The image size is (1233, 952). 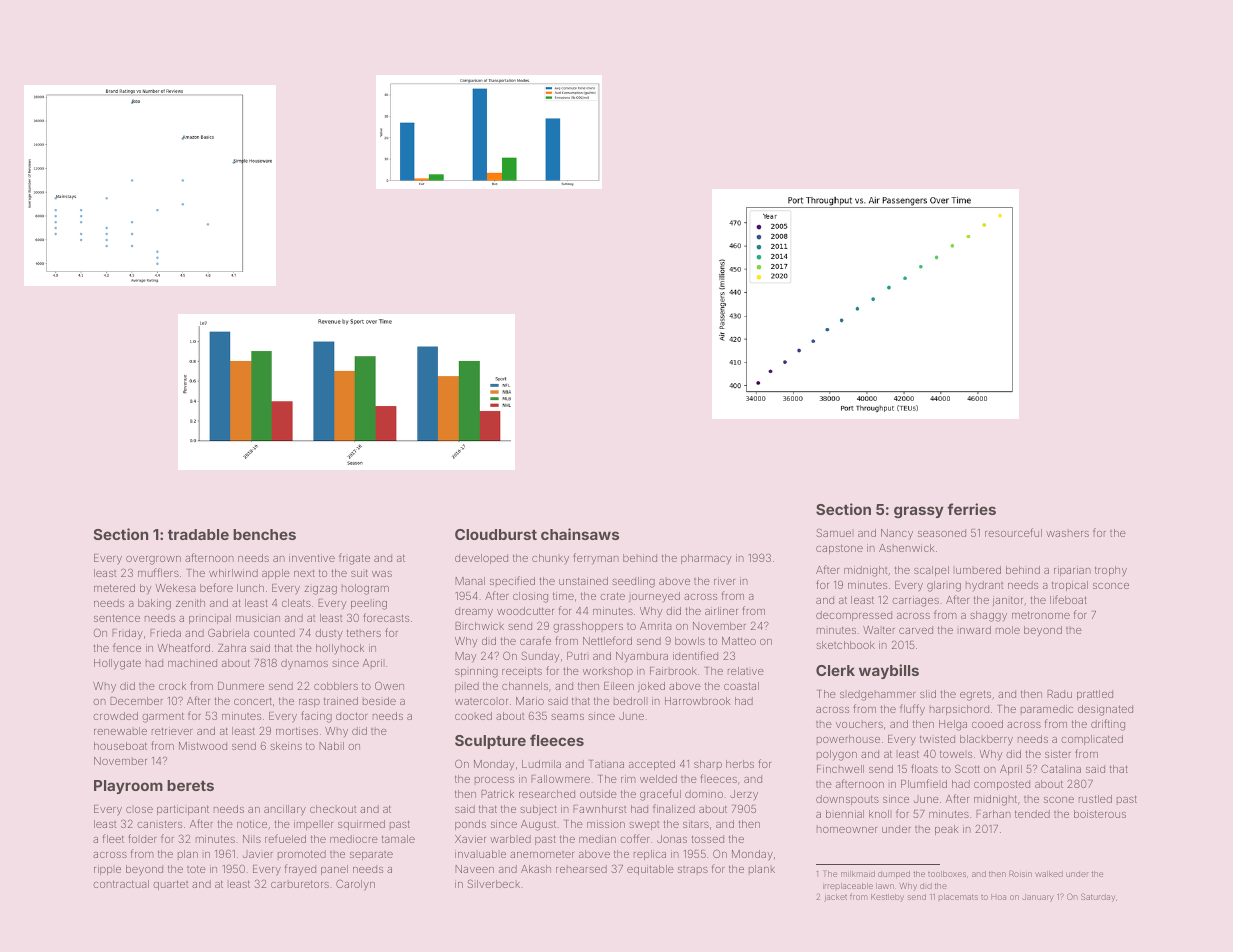 I want to click on Silverbeck, so click(x=493, y=883).
